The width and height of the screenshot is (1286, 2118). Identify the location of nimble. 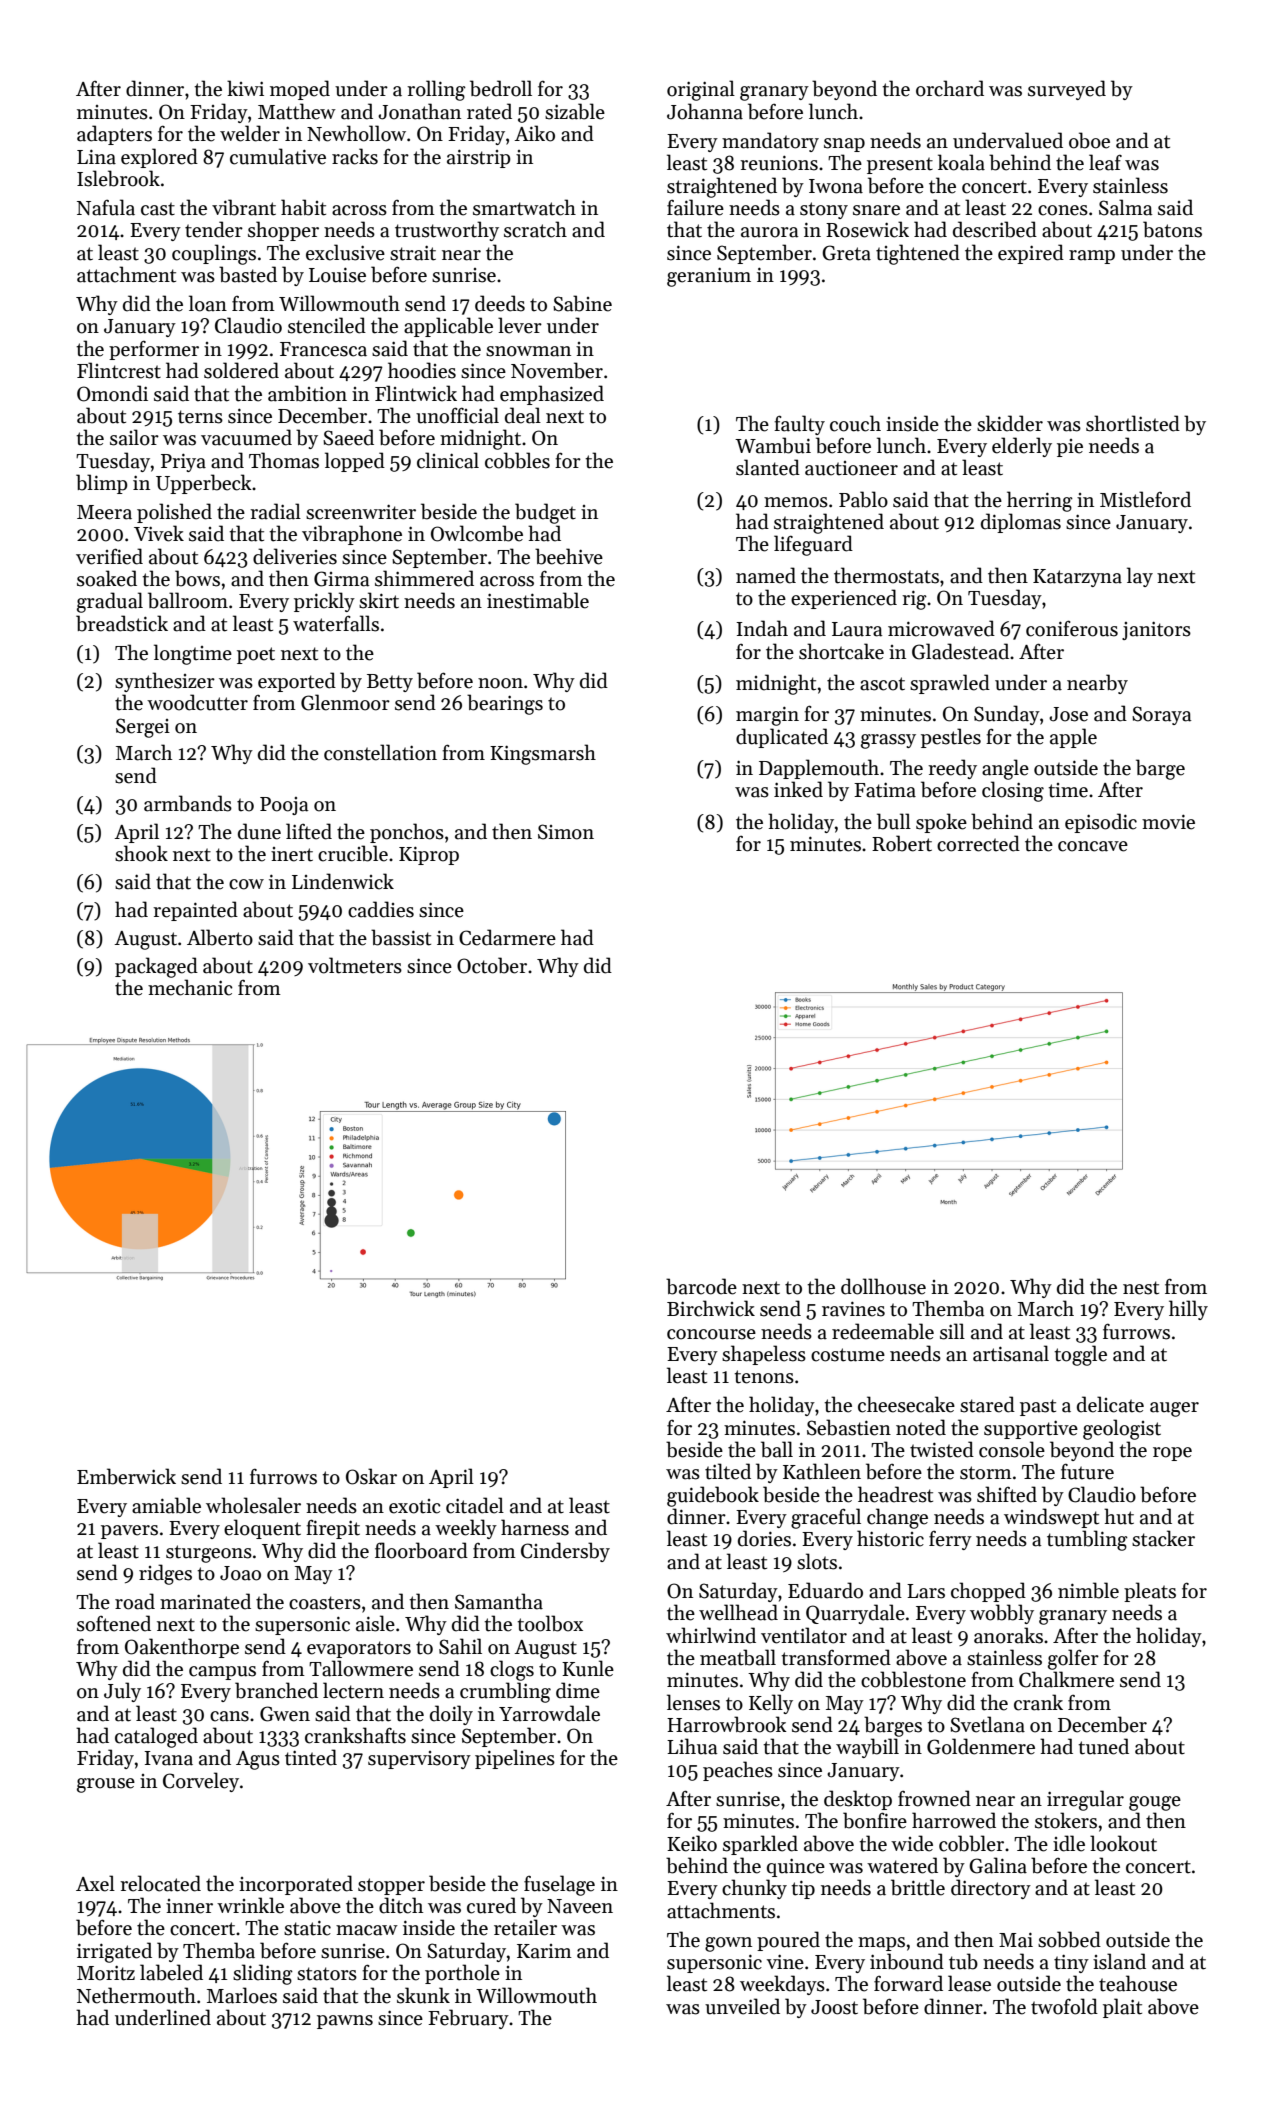
(1088, 1590).
